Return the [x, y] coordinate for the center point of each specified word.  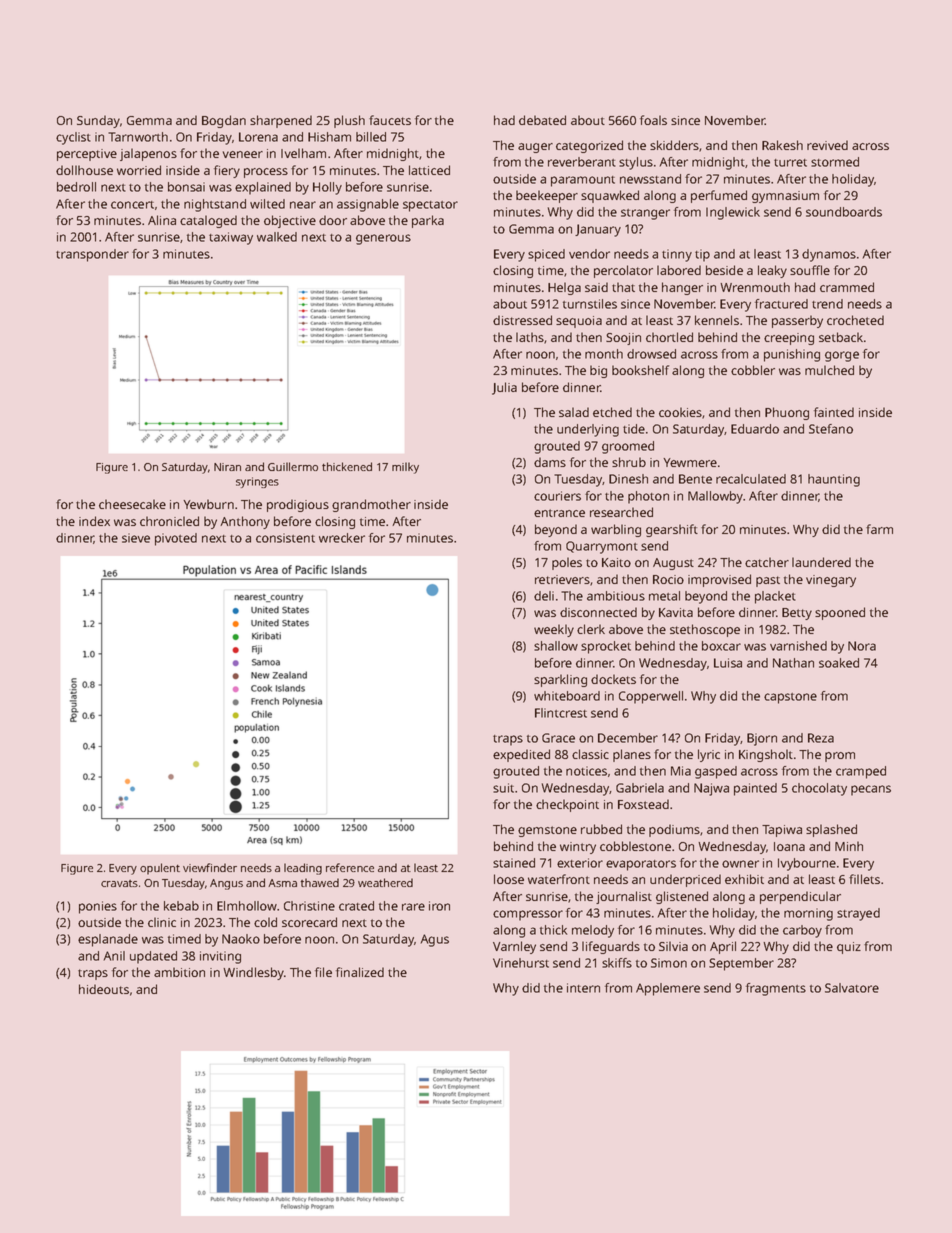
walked [277, 237]
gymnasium [785, 197]
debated [542, 120]
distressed [522, 320]
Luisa [728, 663]
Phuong [787, 413]
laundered [821, 562]
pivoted [176, 539]
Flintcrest [561, 713]
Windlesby [253, 973]
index [94, 521]
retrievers [562, 579]
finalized [360, 972]
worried [139, 170]
